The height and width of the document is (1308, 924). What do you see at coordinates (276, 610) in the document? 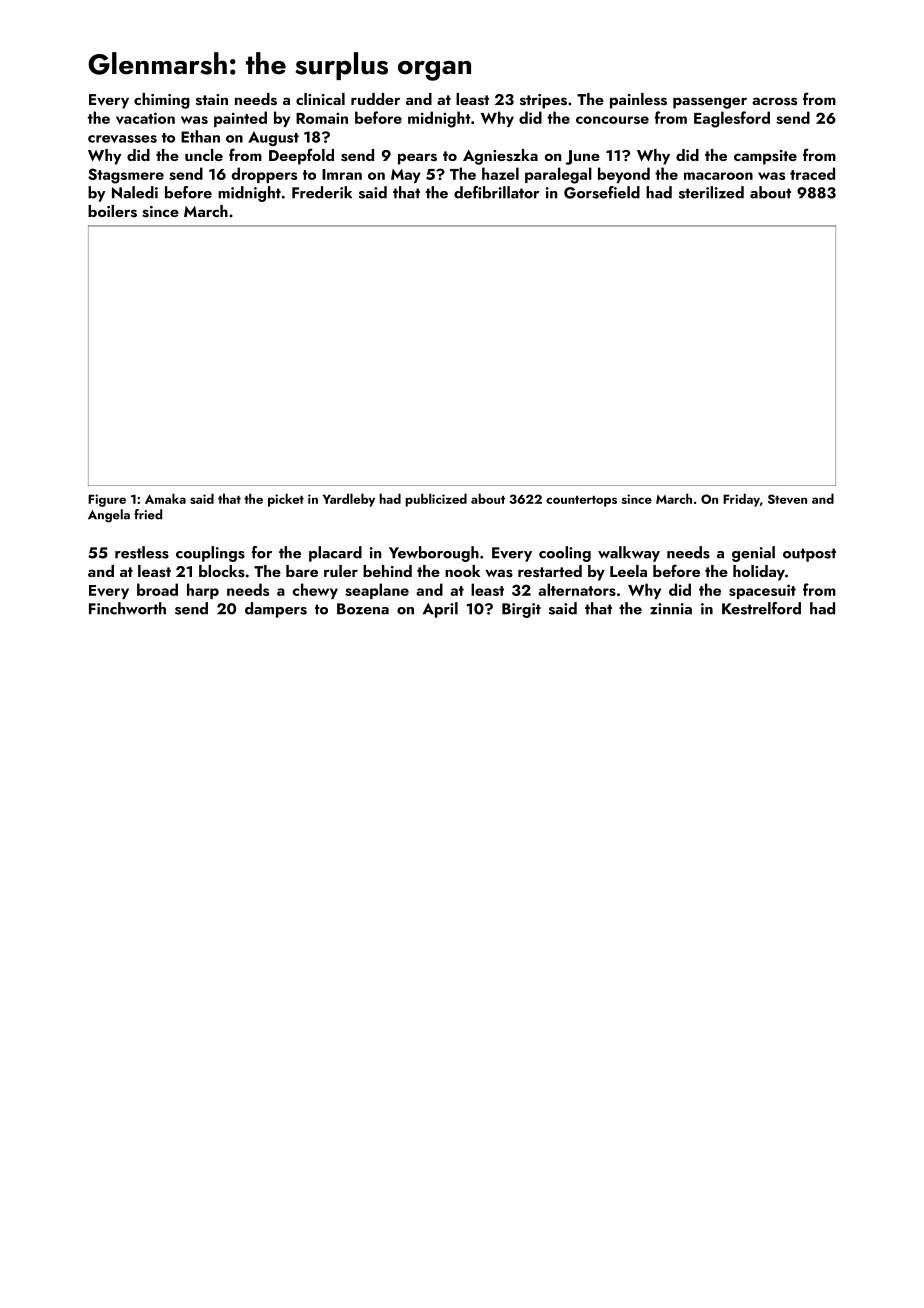
I see `dampers` at bounding box center [276, 610].
